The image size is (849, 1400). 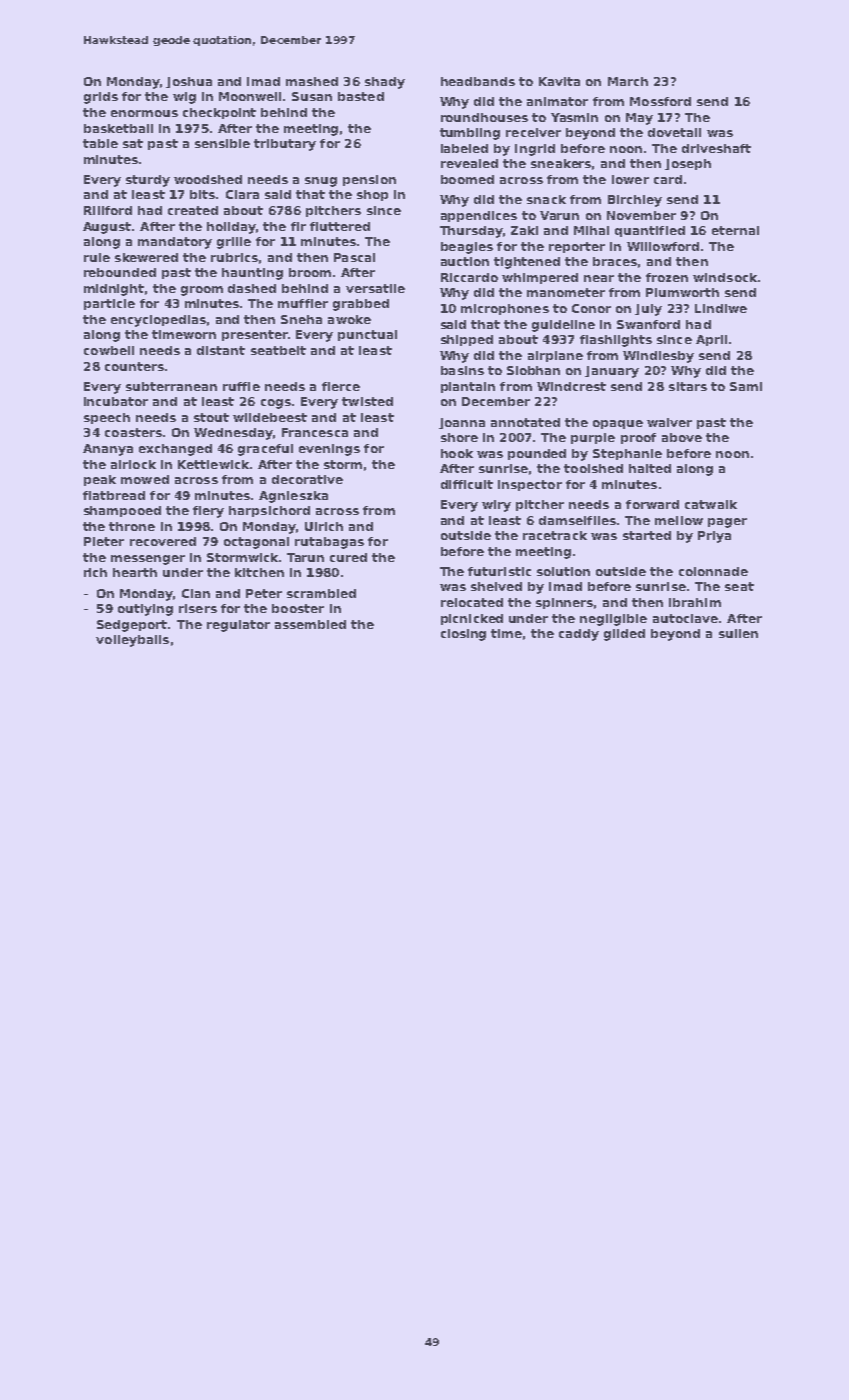 I want to click on decorative, so click(x=307, y=479).
